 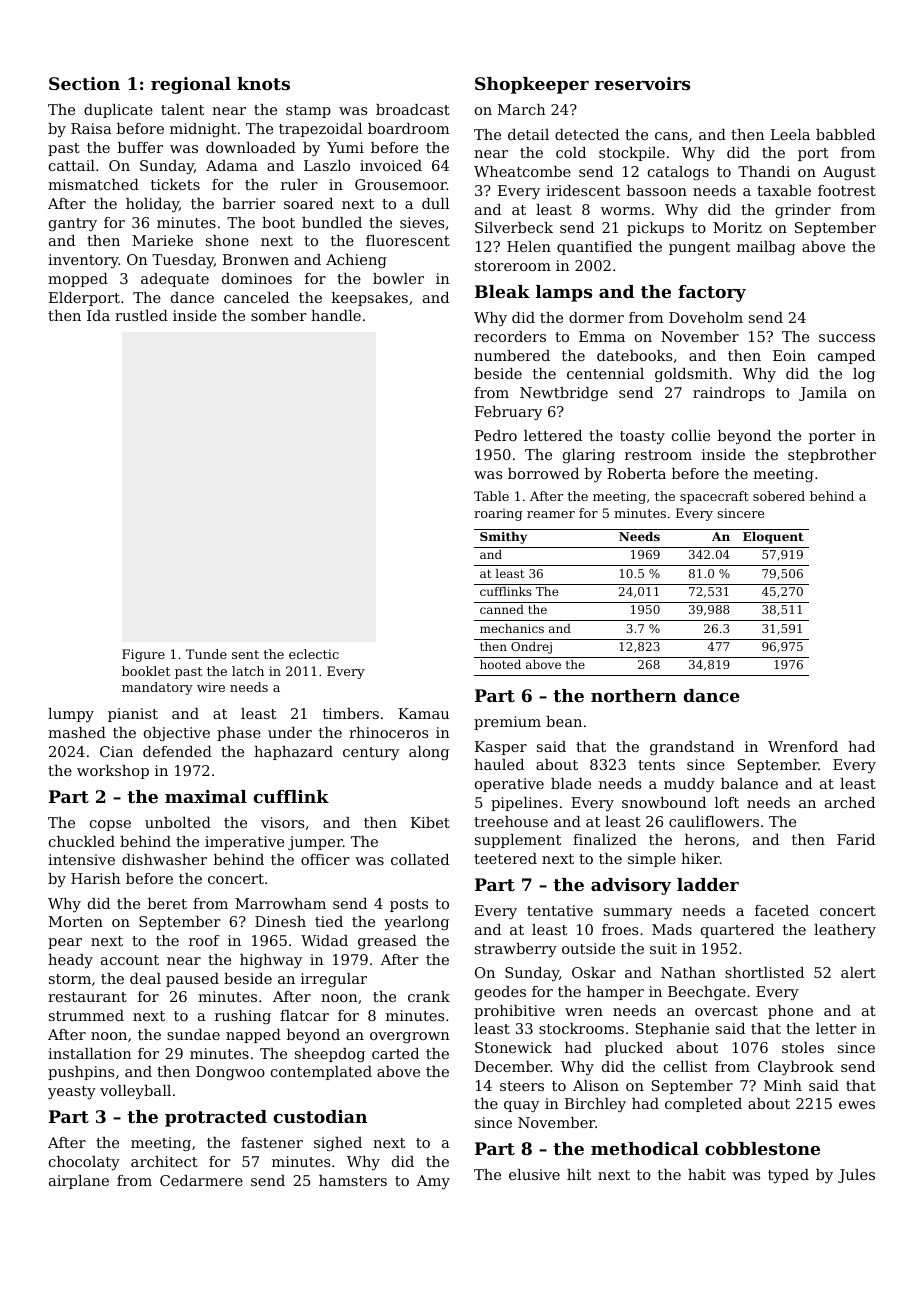 I want to click on alert, so click(x=858, y=972).
